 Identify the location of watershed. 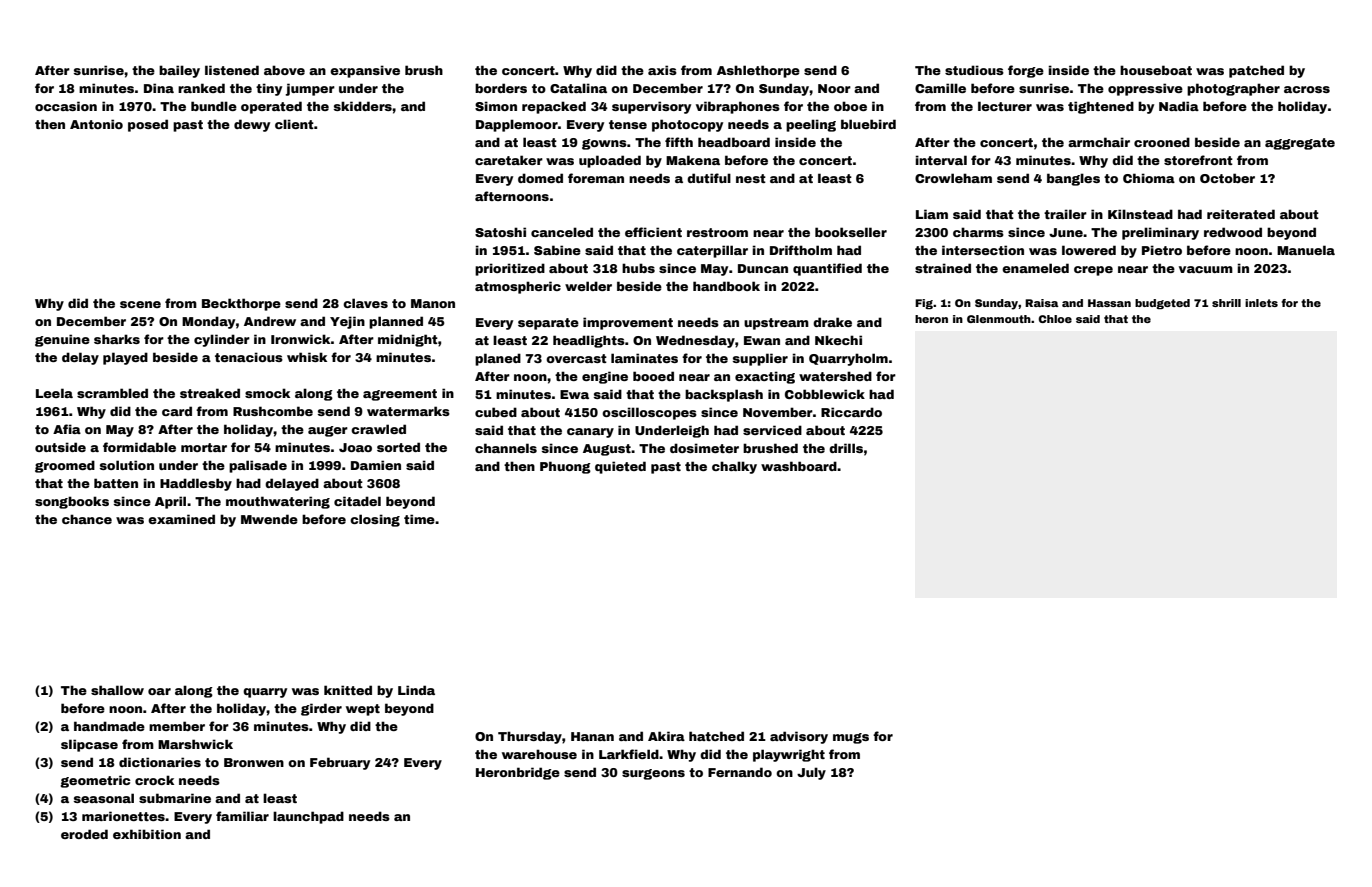
(835, 376).
